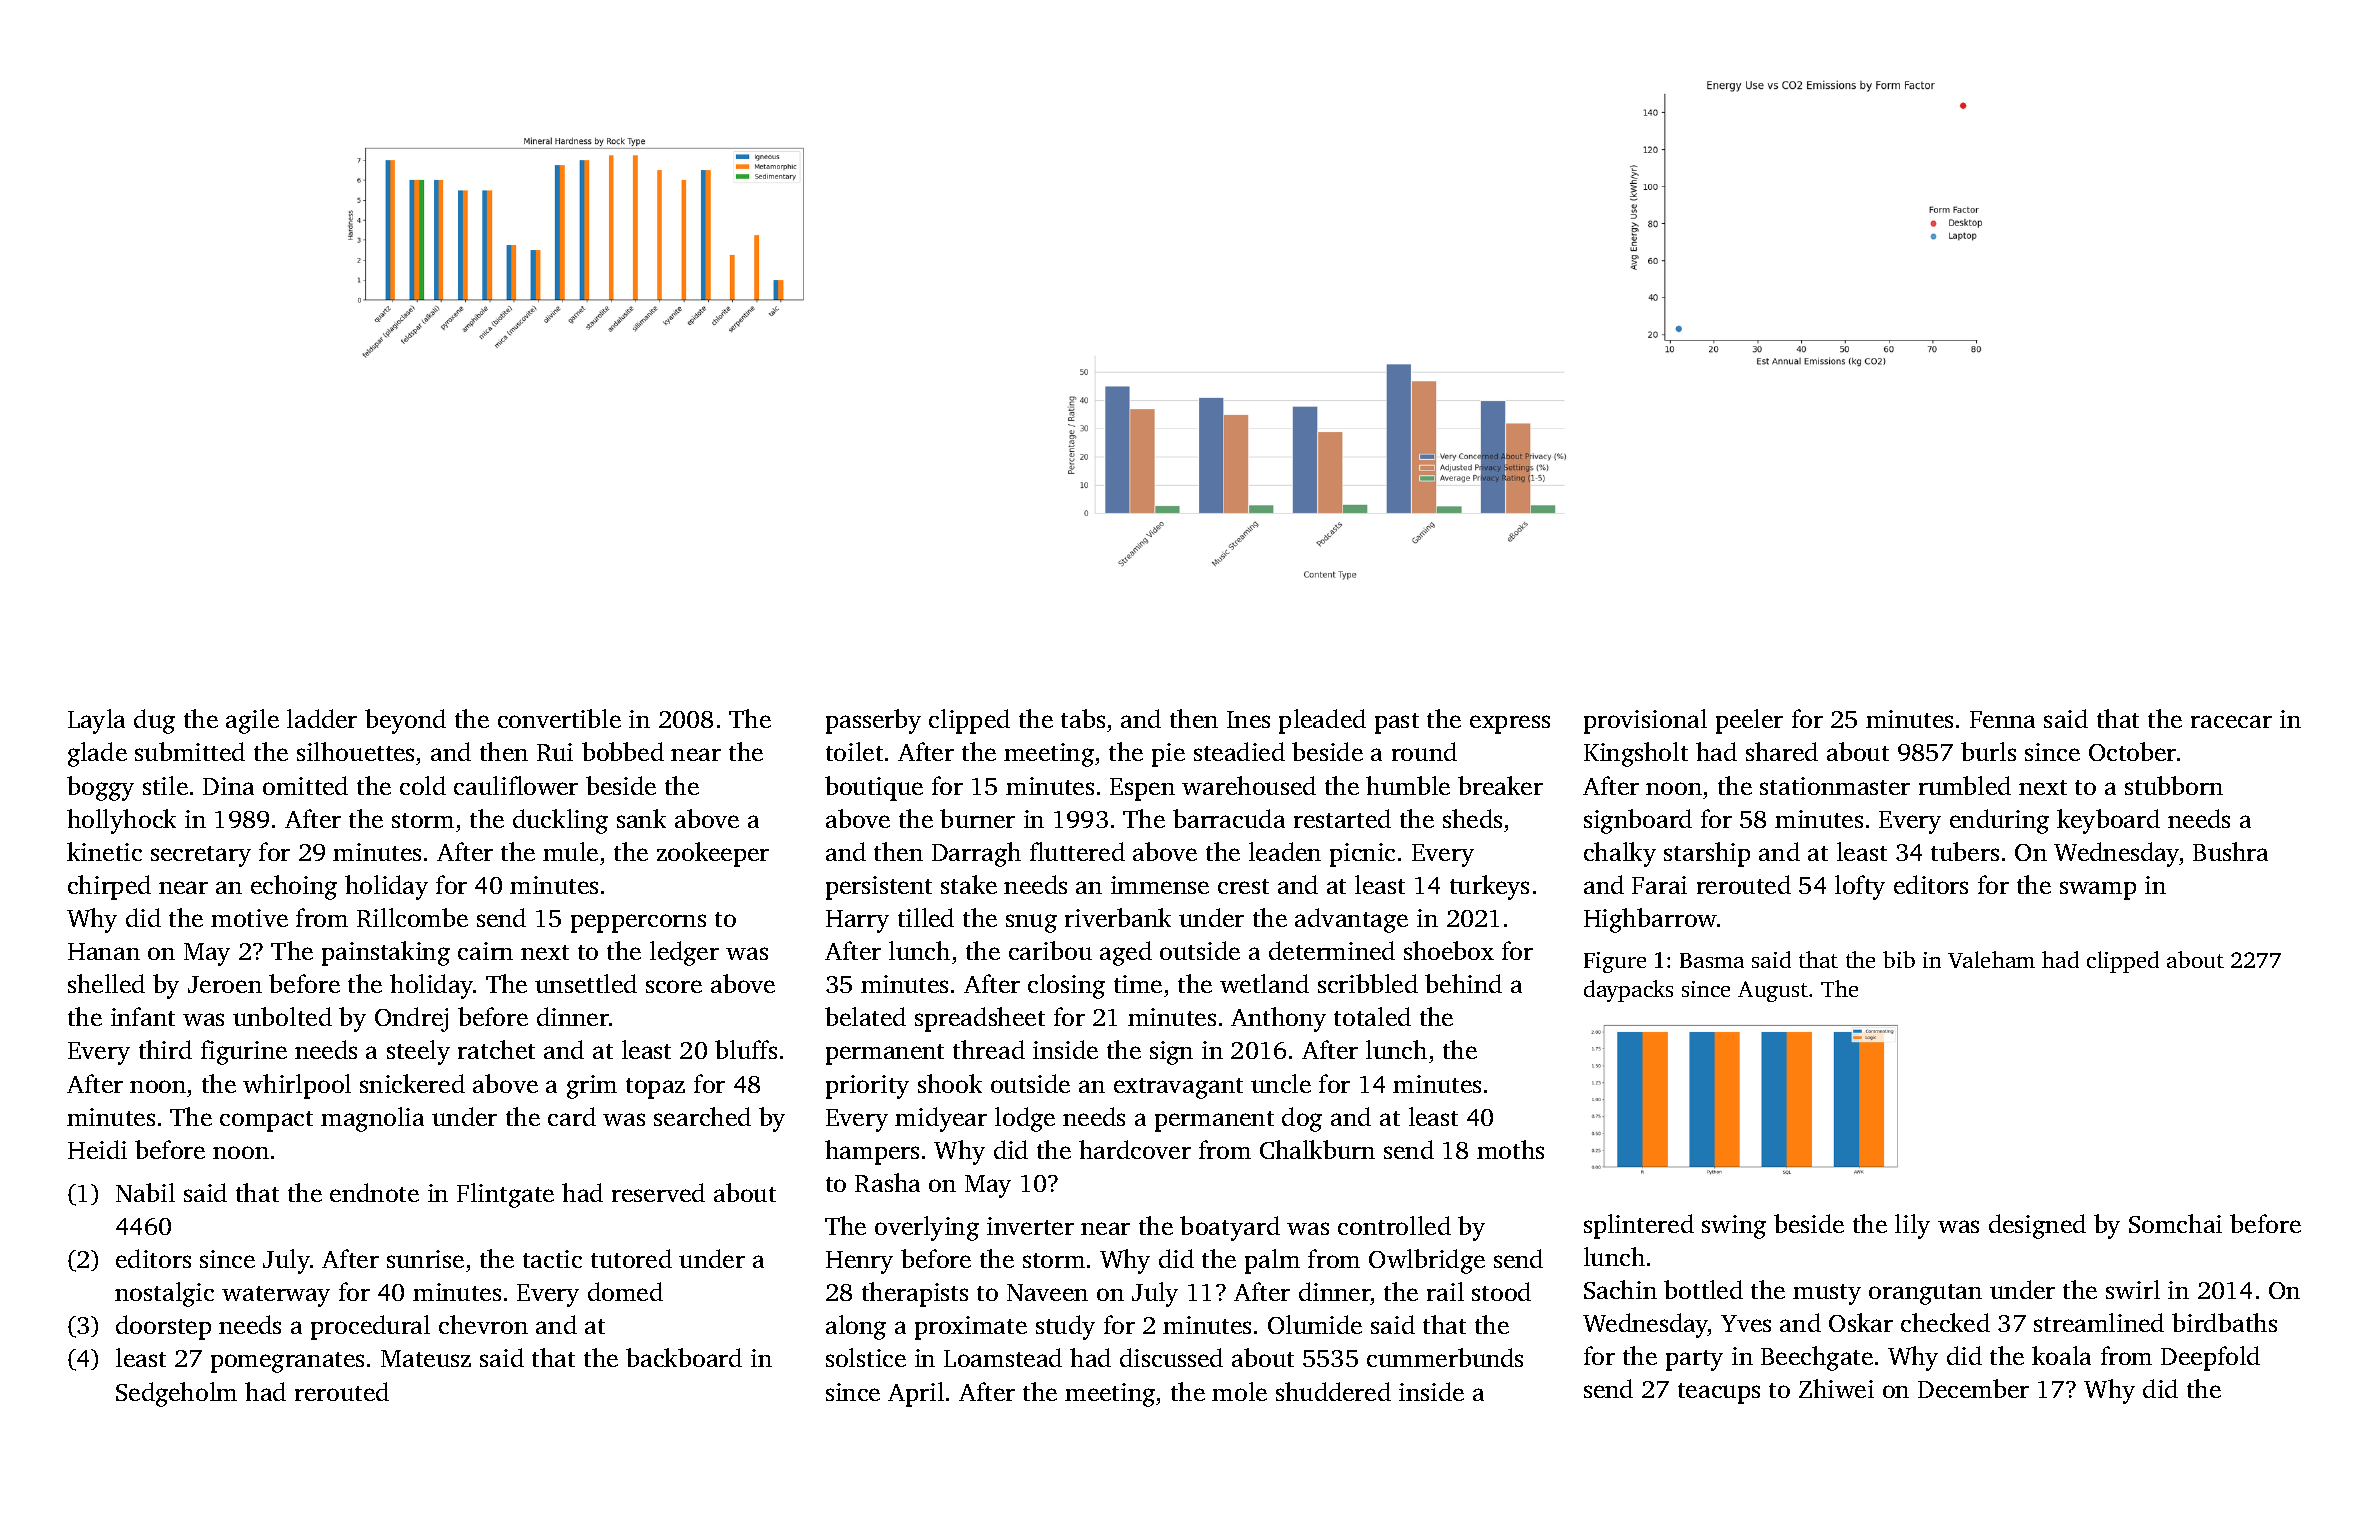 The image size is (2380, 1540). What do you see at coordinates (1424, 751) in the page?
I see `round` at bounding box center [1424, 751].
